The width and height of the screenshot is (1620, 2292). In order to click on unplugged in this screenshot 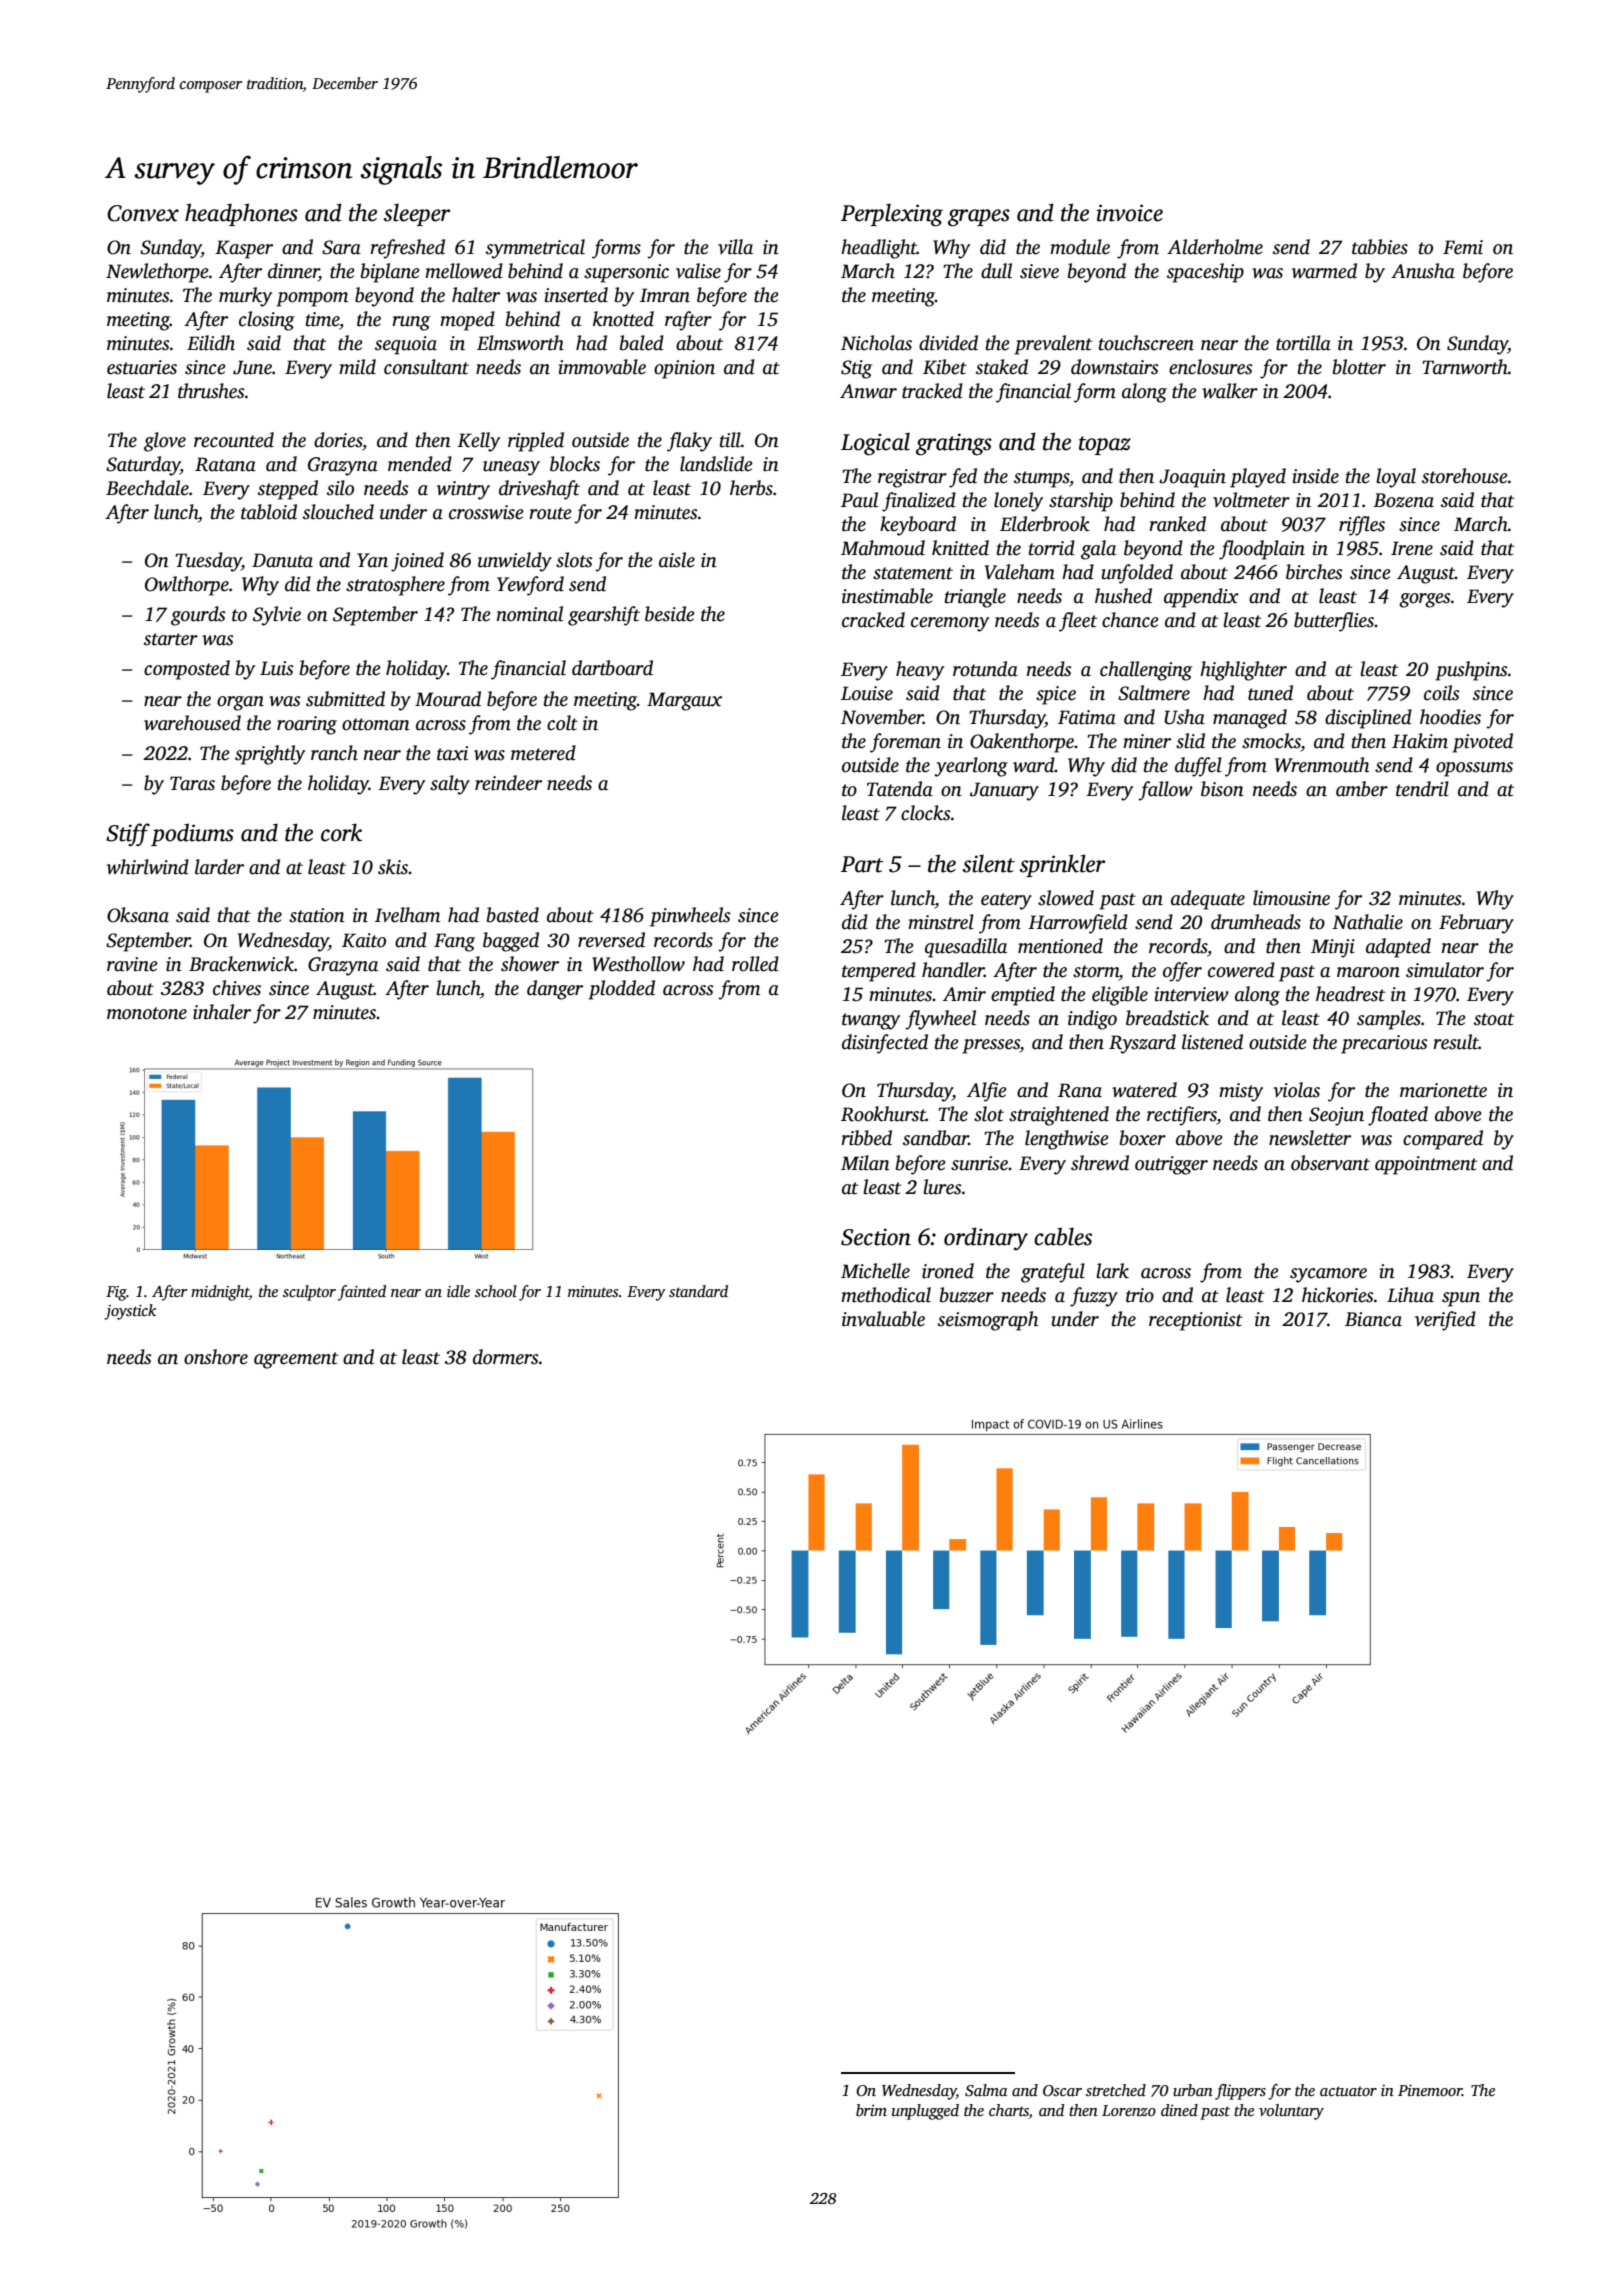, I will do `click(925, 2112)`.
